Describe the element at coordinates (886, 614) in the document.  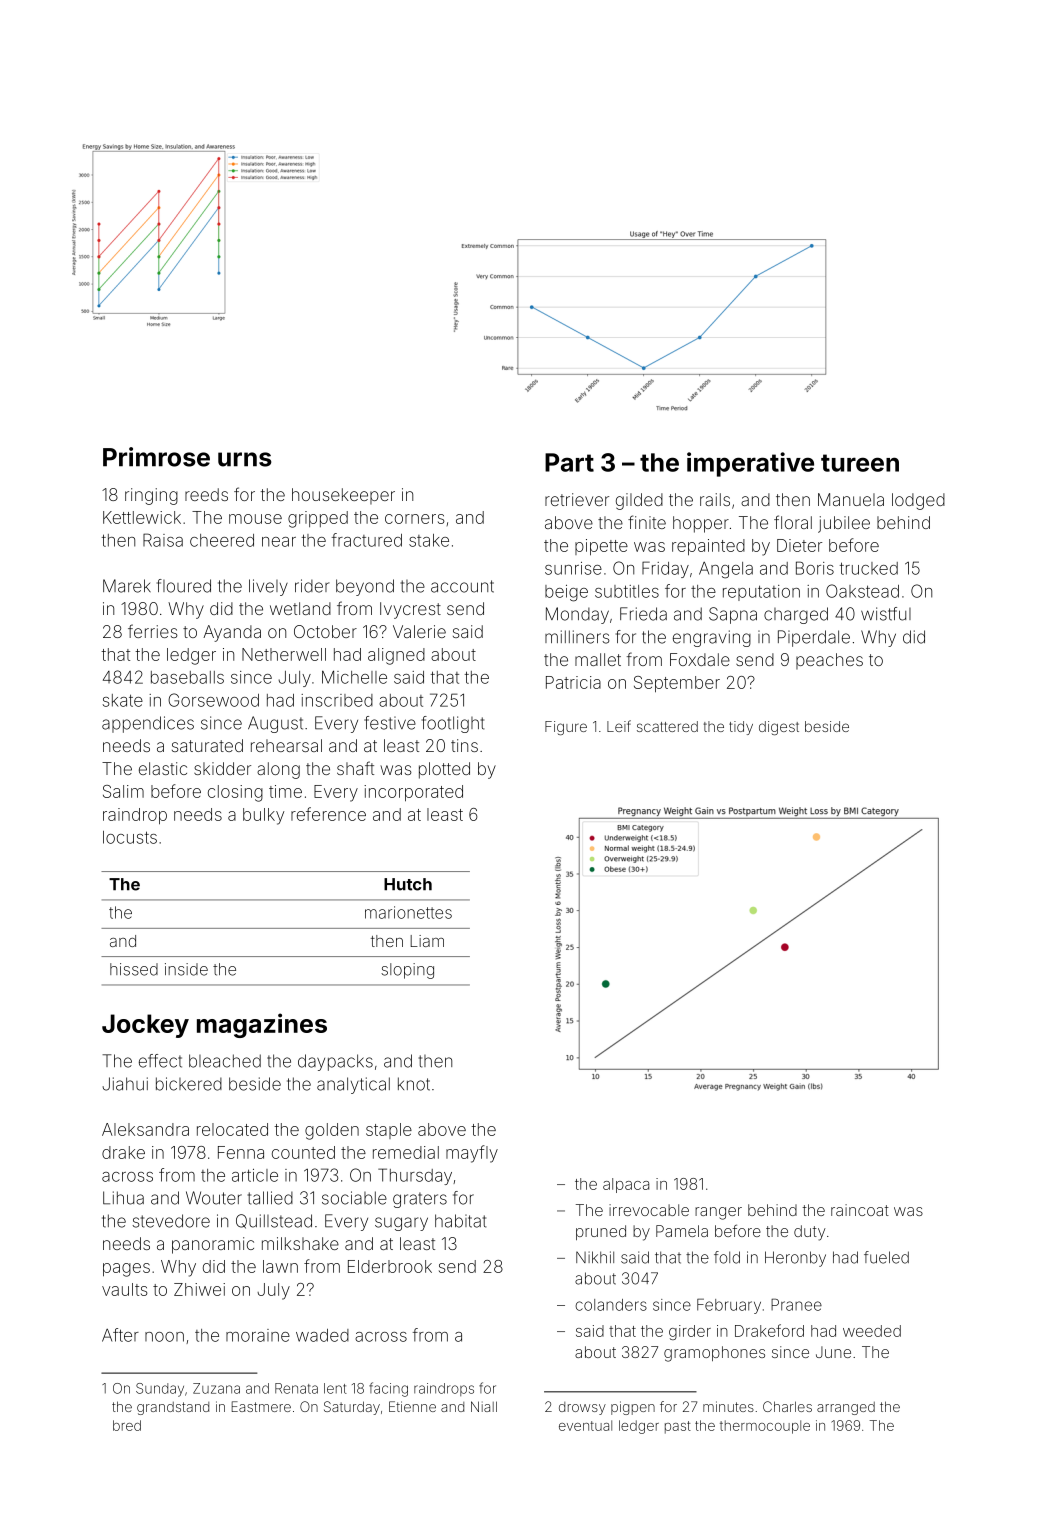
I see `wistful` at that location.
